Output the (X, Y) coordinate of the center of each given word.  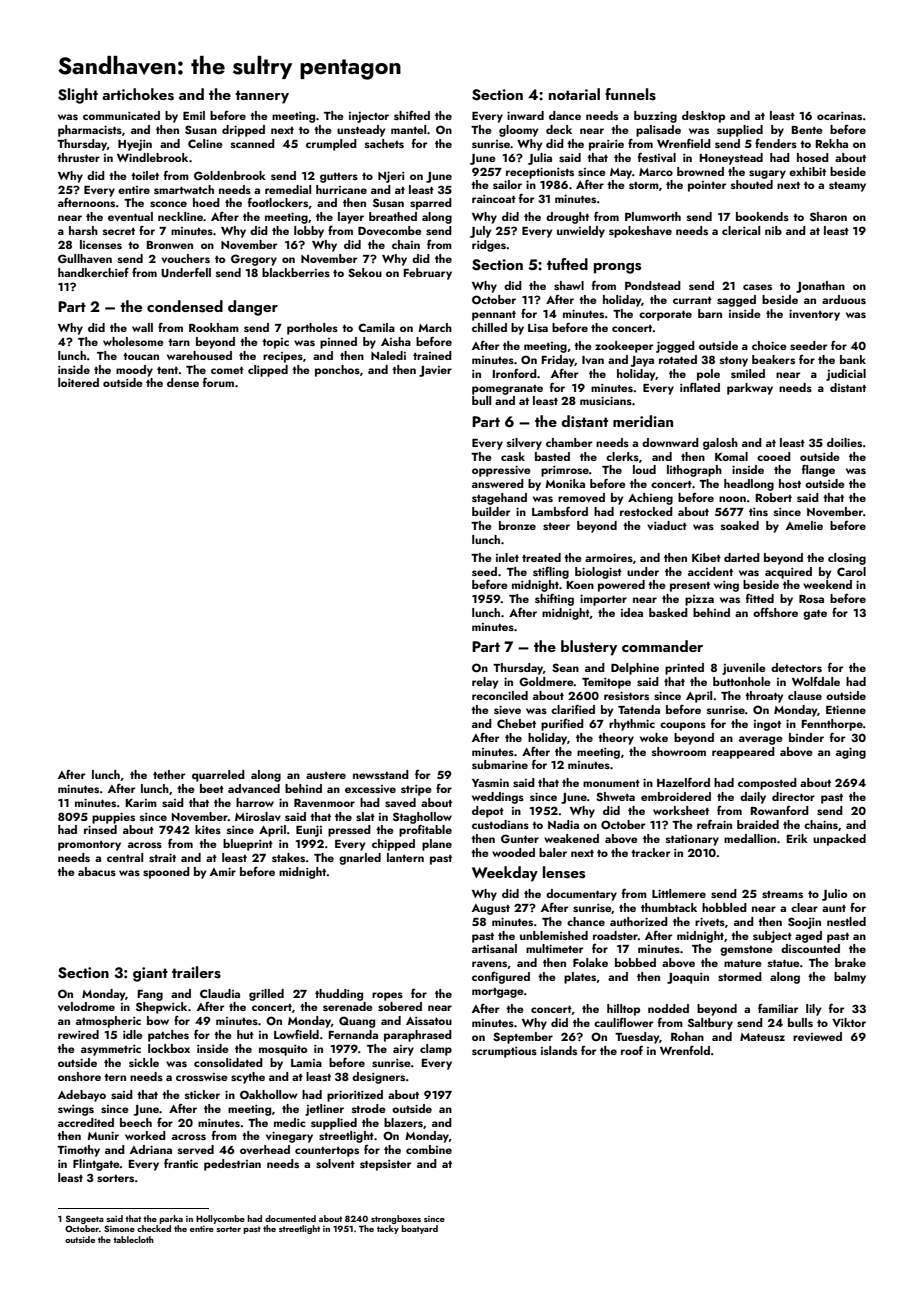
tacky (388, 1229)
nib (773, 230)
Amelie (804, 525)
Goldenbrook (230, 175)
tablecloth (133, 1239)
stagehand (499, 499)
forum (218, 382)
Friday (558, 361)
